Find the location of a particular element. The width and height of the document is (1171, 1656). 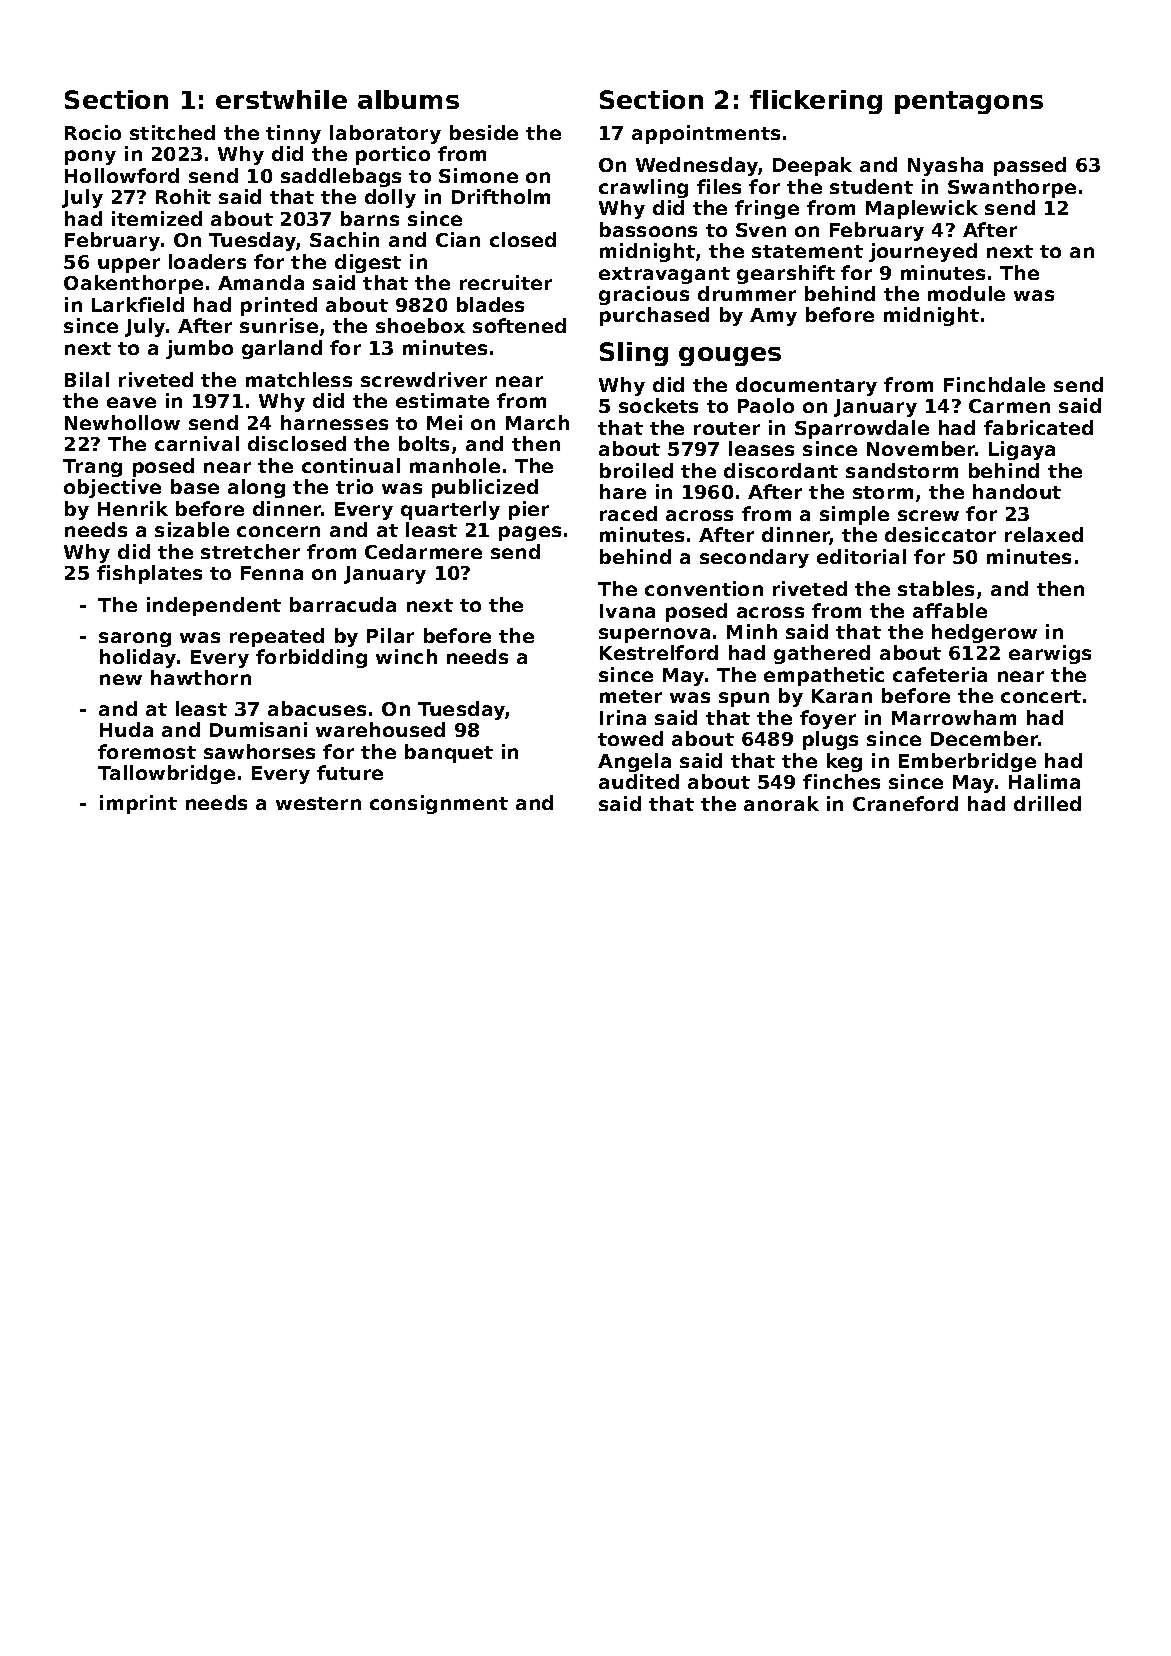

March is located at coordinates (537, 422).
